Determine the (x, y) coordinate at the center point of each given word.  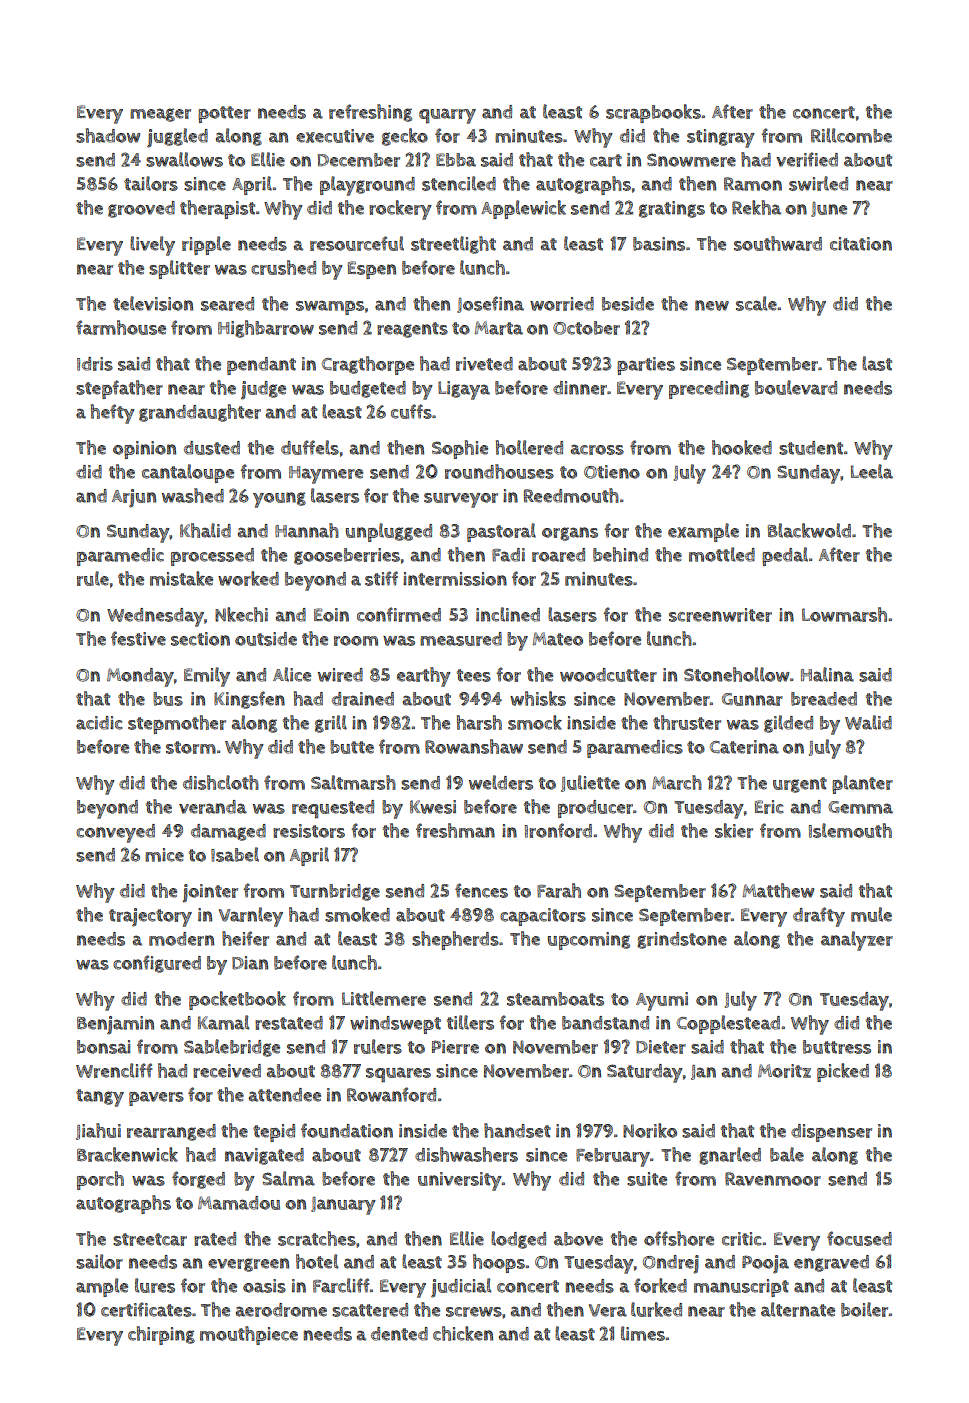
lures (155, 1285)
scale (756, 303)
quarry (447, 116)
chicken (463, 1333)
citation (861, 244)
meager (160, 115)
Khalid (205, 530)
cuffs (411, 411)
